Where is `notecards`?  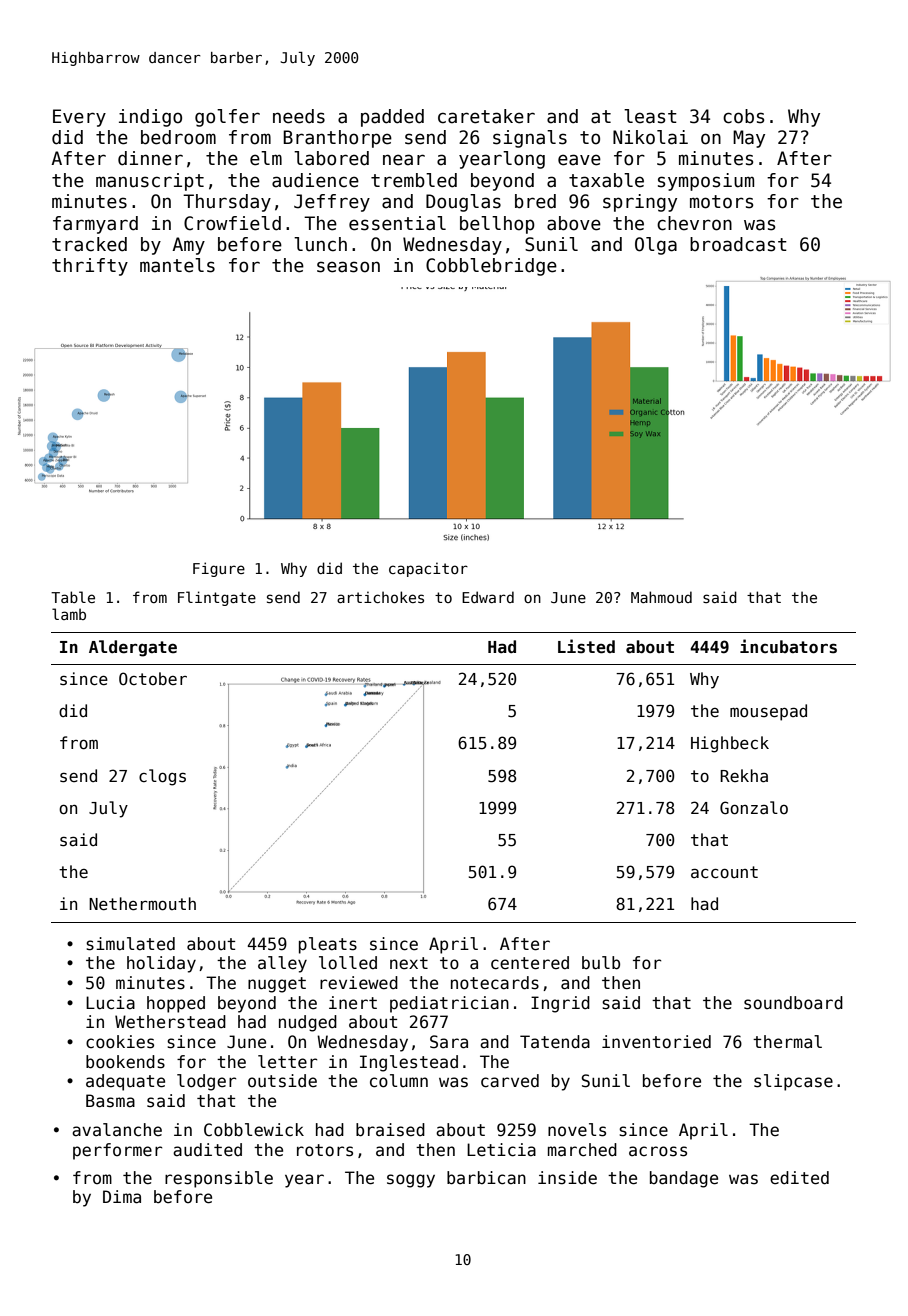
notecards is located at coordinates (495, 983).
